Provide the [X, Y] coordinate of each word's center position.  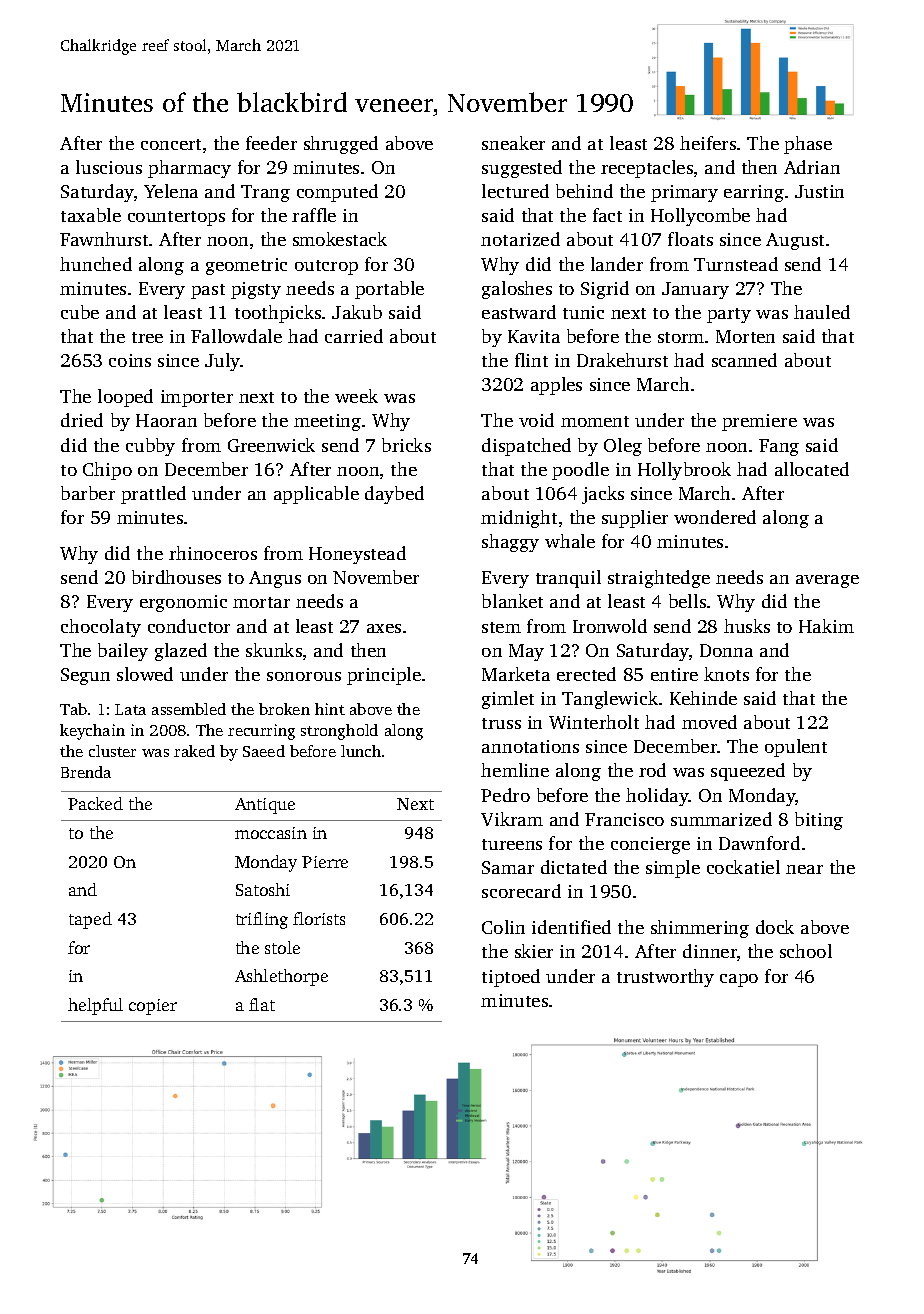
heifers [708, 143]
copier [153, 1007]
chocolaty [101, 628]
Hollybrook [684, 471]
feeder [271, 143]
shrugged [341, 145]
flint [531, 360]
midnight [519, 519]
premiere [759, 422]
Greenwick [271, 445]
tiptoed [511, 978]
